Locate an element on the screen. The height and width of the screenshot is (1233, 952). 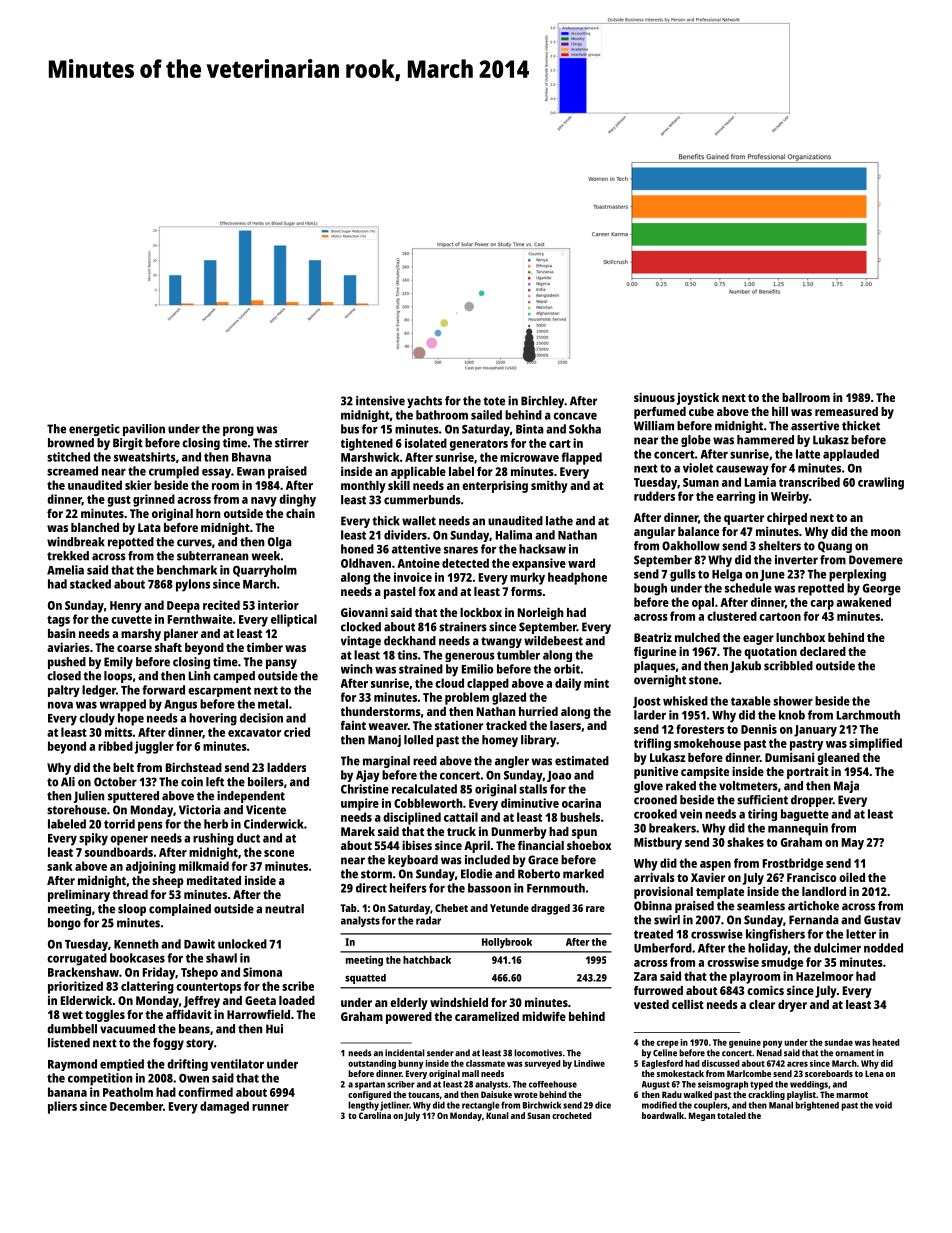
ventilator is located at coordinates (237, 1064).
